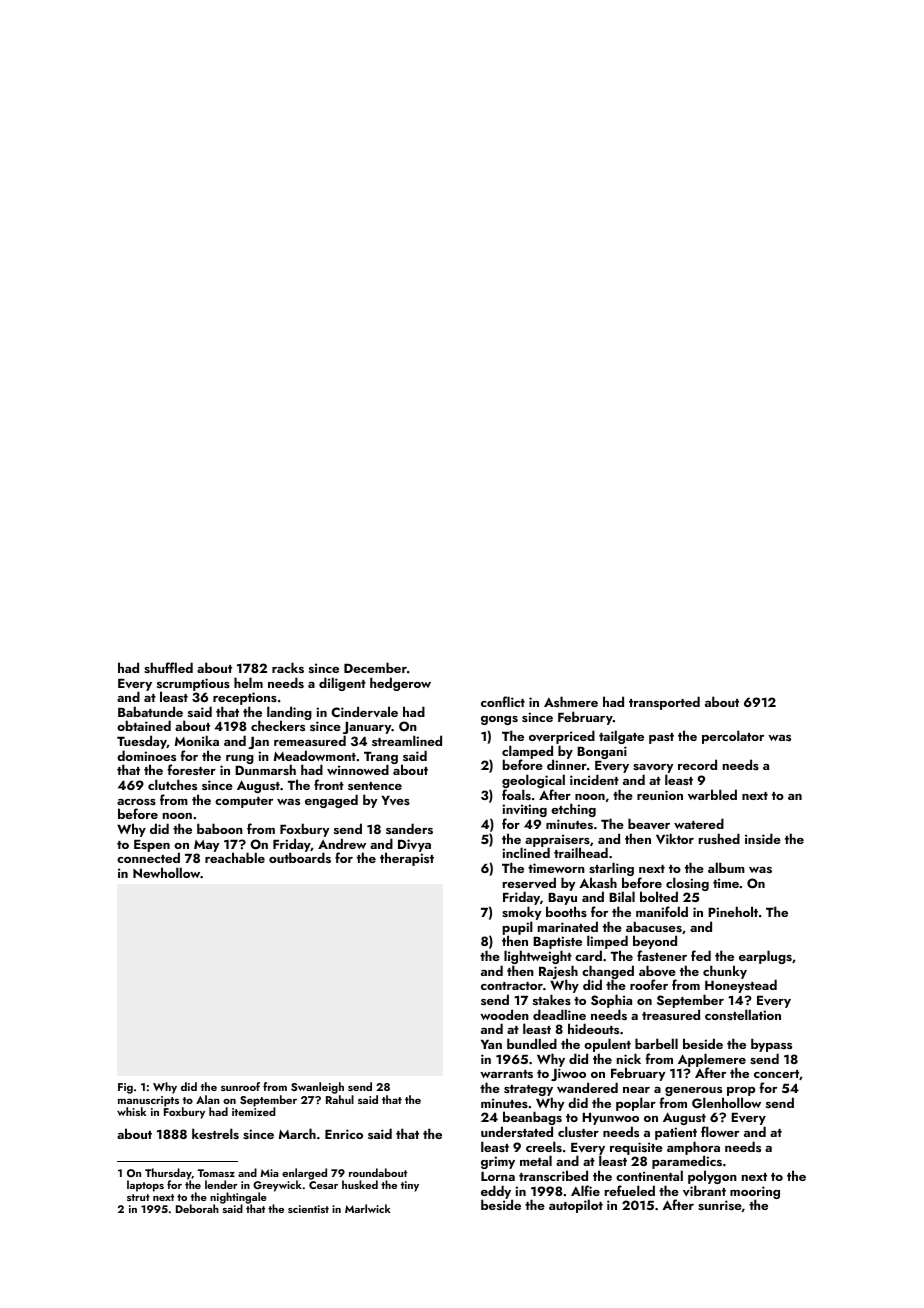  I want to click on Cindervale, so click(364, 712).
